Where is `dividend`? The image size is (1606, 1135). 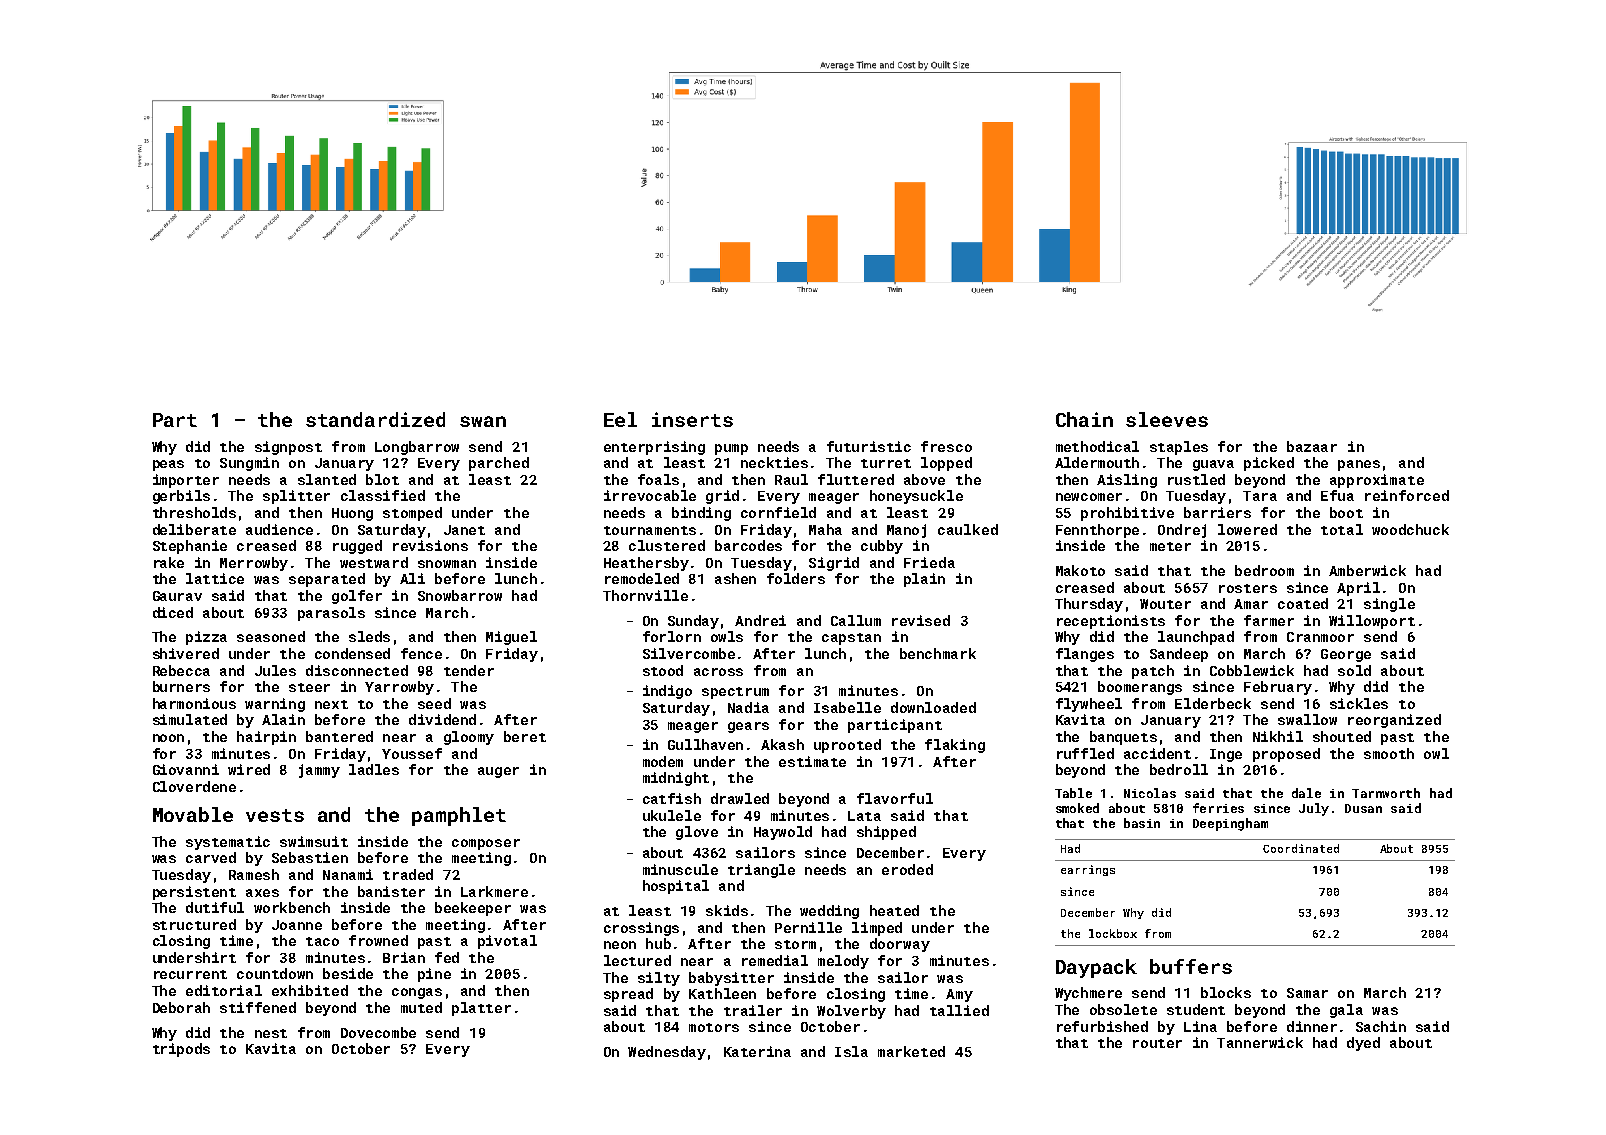 dividend is located at coordinates (442, 719).
